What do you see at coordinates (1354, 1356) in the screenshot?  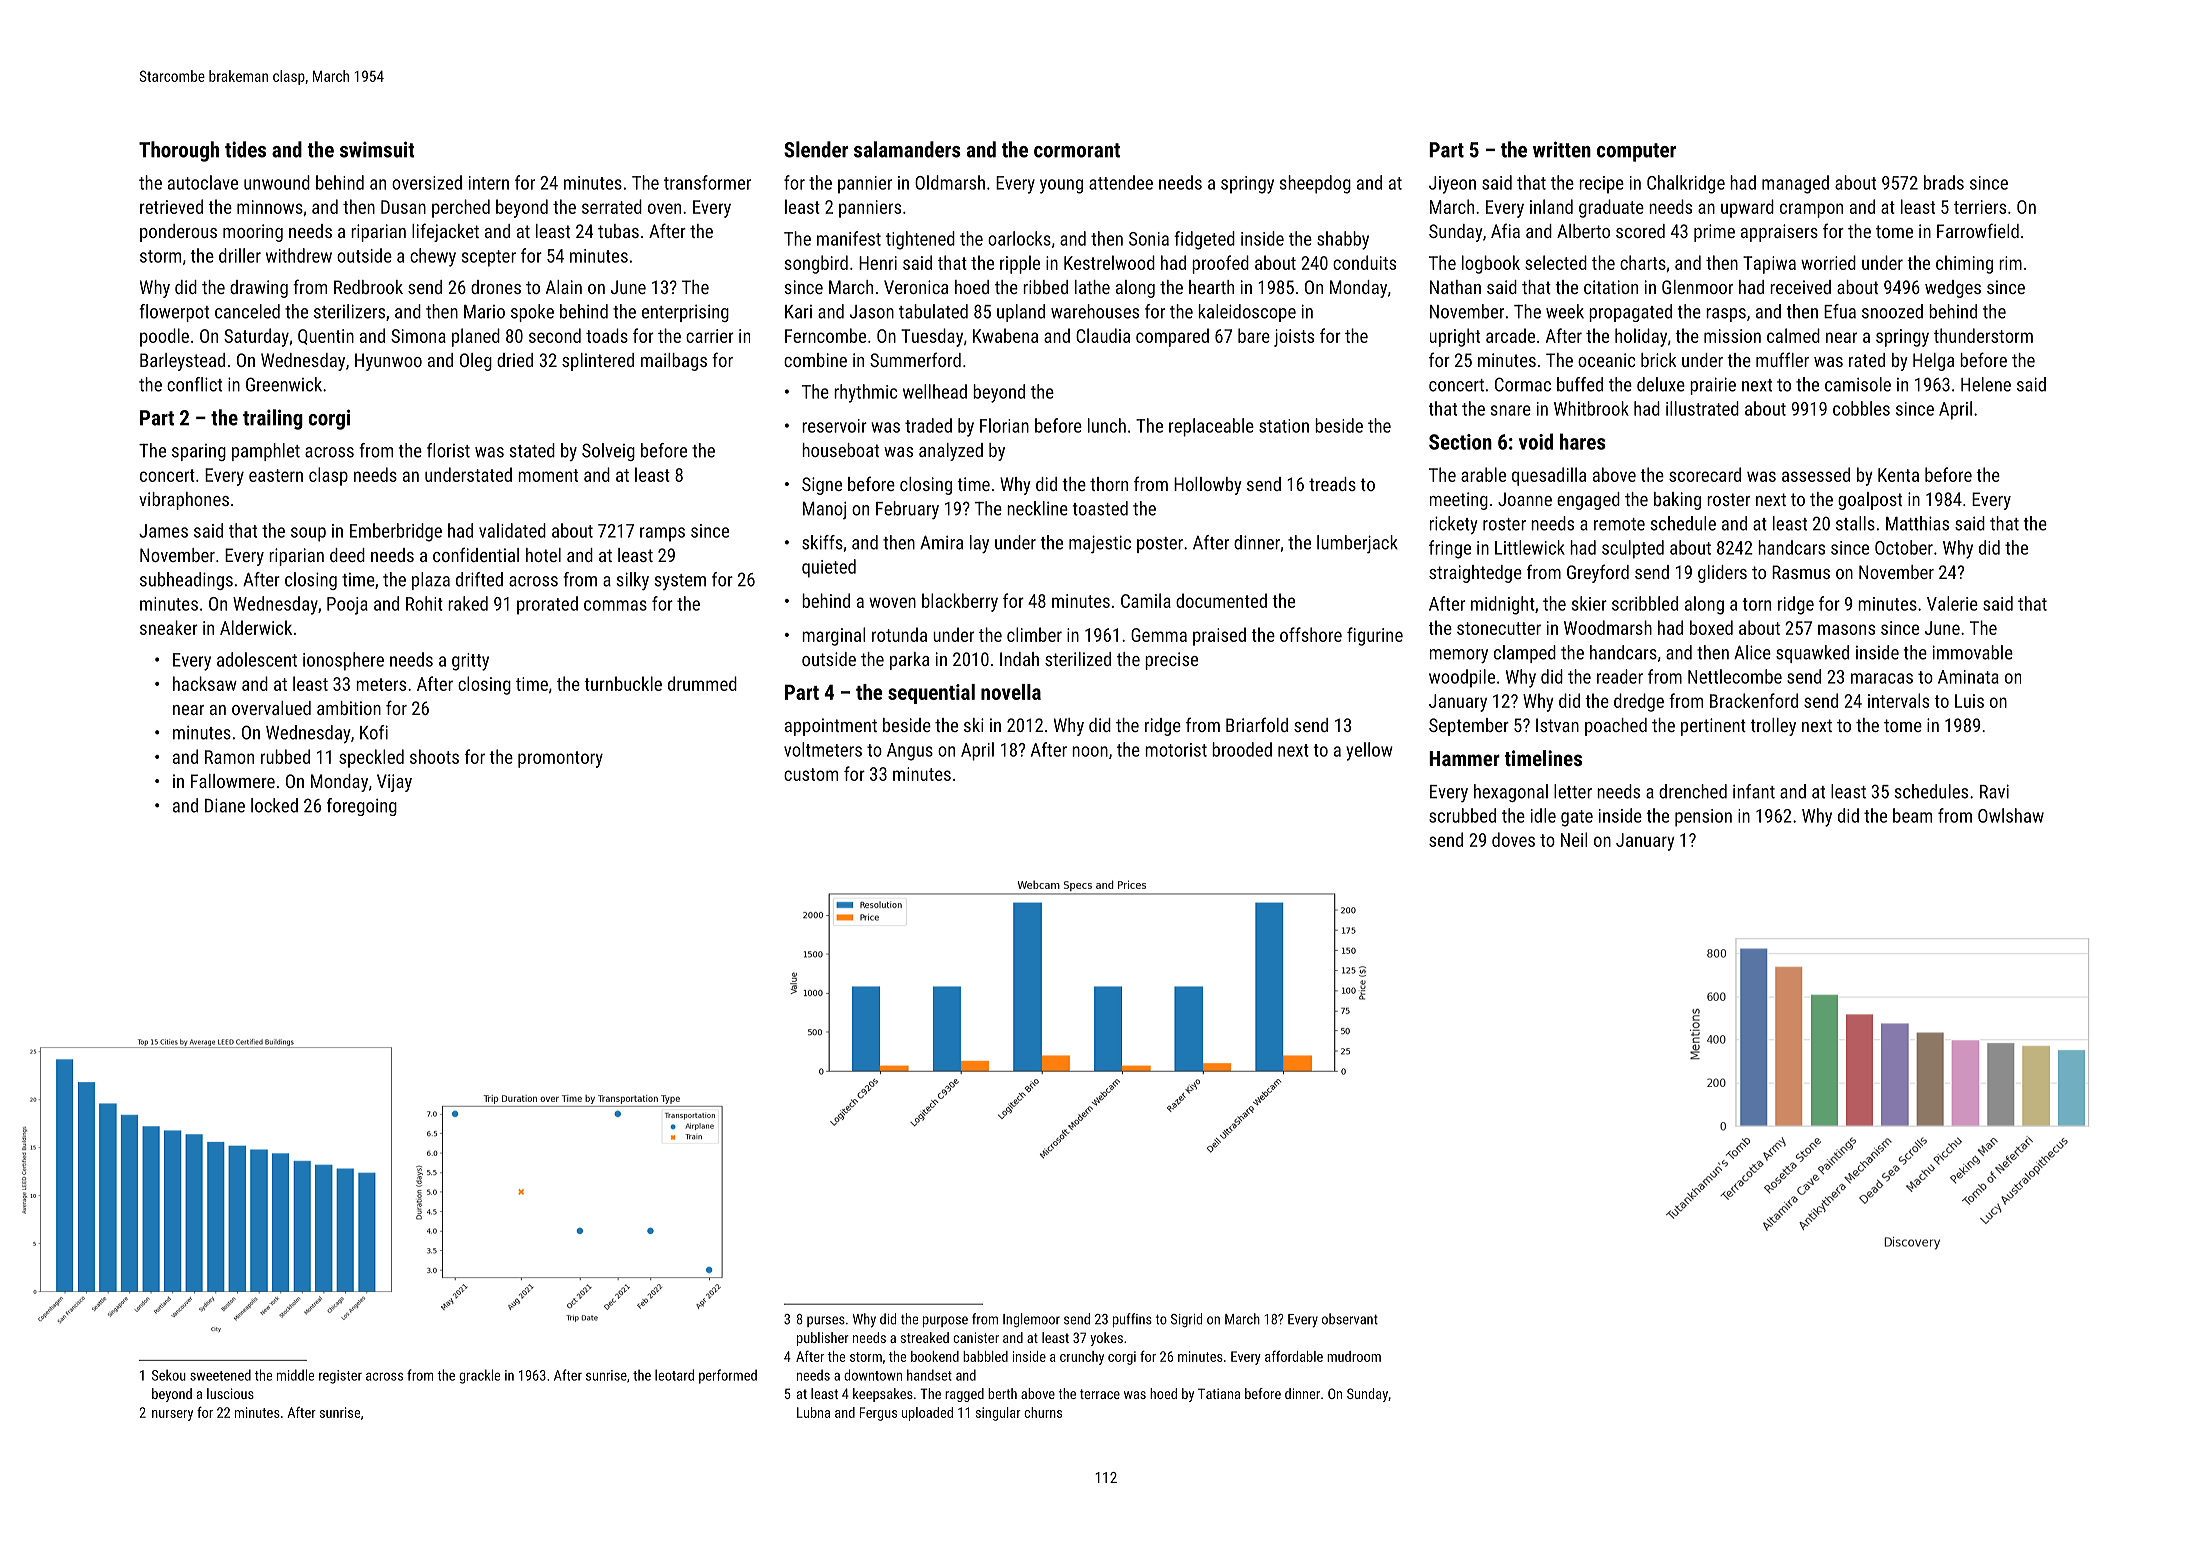 I see `mudroom` at bounding box center [1354, 1356].
